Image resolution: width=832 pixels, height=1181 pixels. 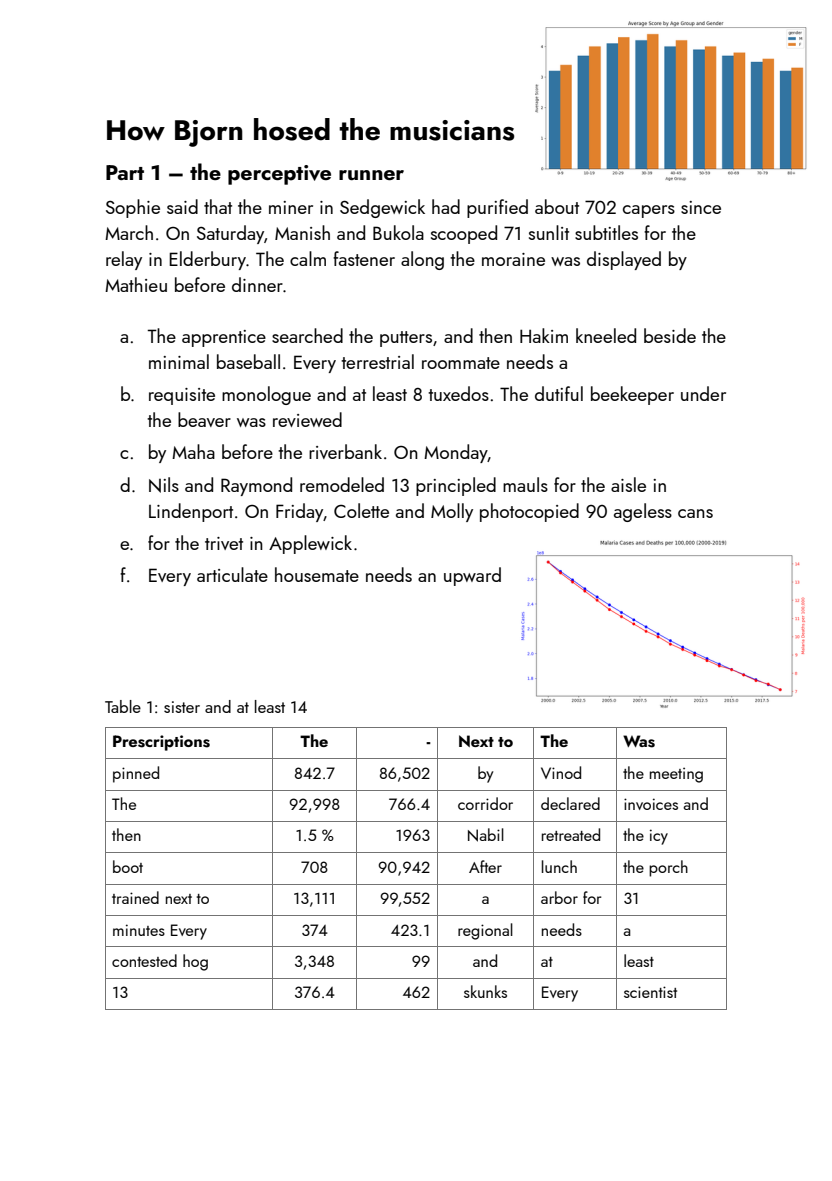 I want to click on housemate, so click(x=317, y=574).
